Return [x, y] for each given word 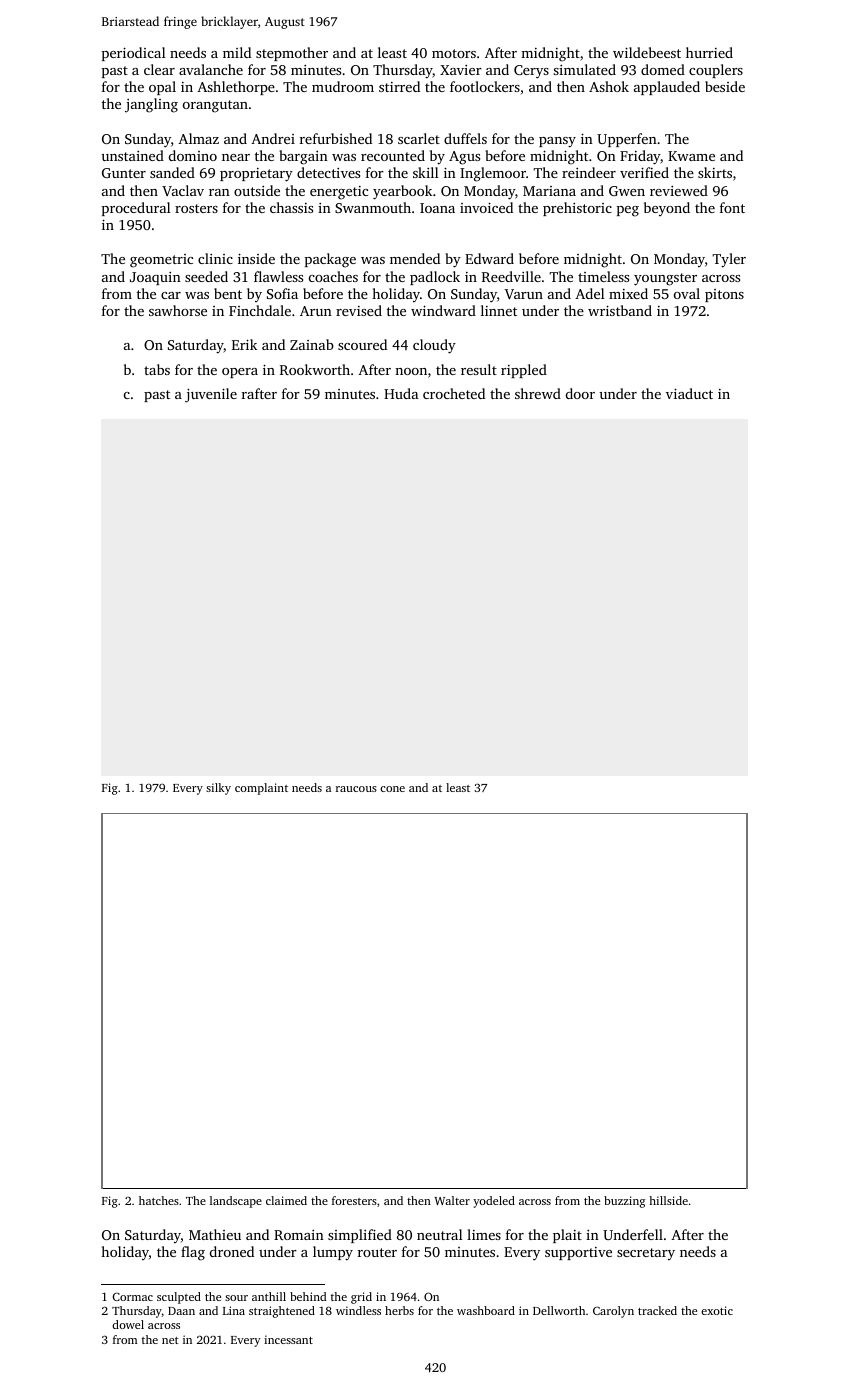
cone [392, 789]
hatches [159, 1200]
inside [256, 258]
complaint [261, 789]
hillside [668, 1200]
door [580, 393]
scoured [362, 344]
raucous [356, 789]
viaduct [689, 393]
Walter [452, 1200]
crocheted [454, 393]
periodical [134, 54]
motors [454, 53]
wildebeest [647, 52]
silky [218, 789]
